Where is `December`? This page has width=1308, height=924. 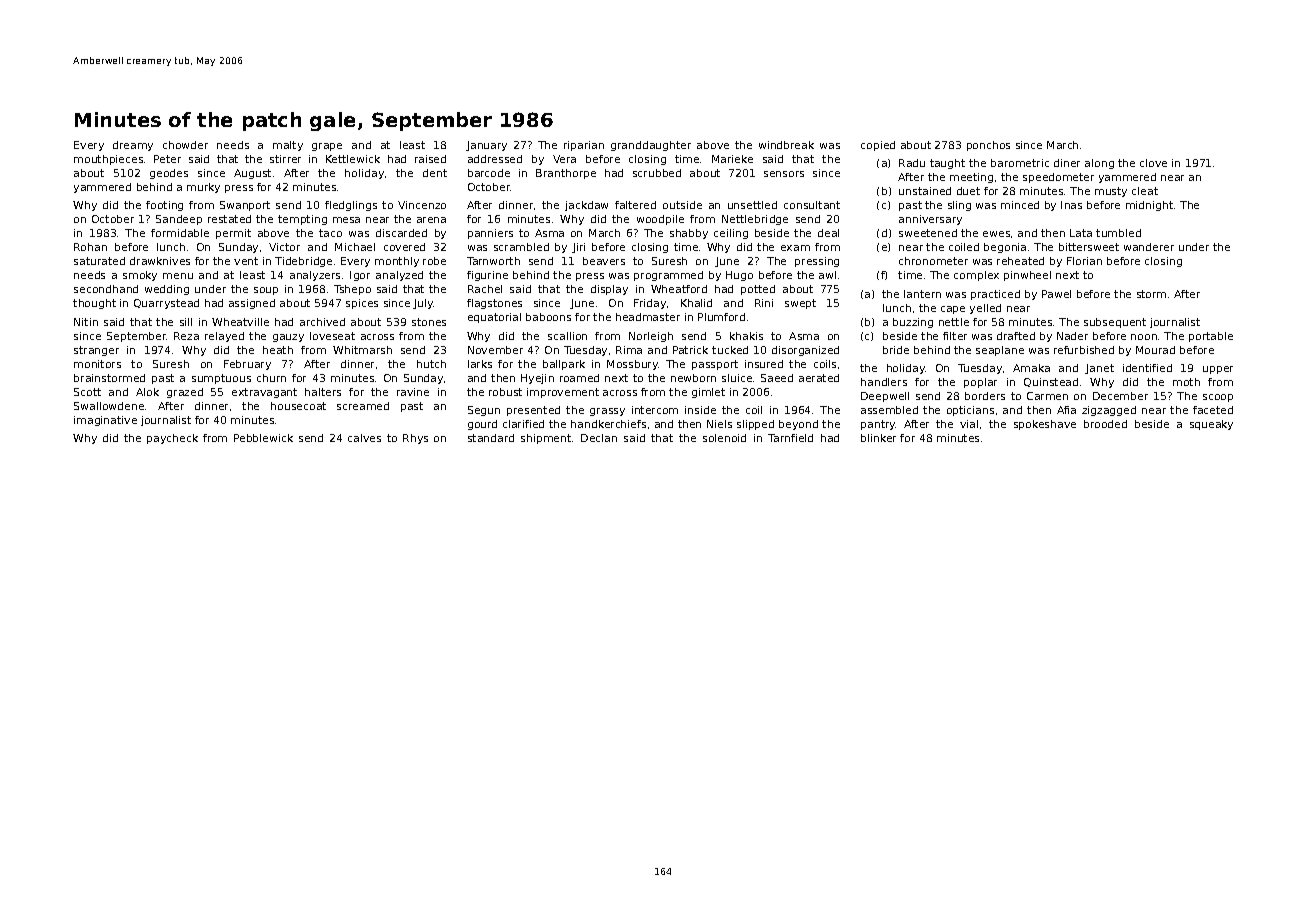
December is located at coordinates (1120, 396).
